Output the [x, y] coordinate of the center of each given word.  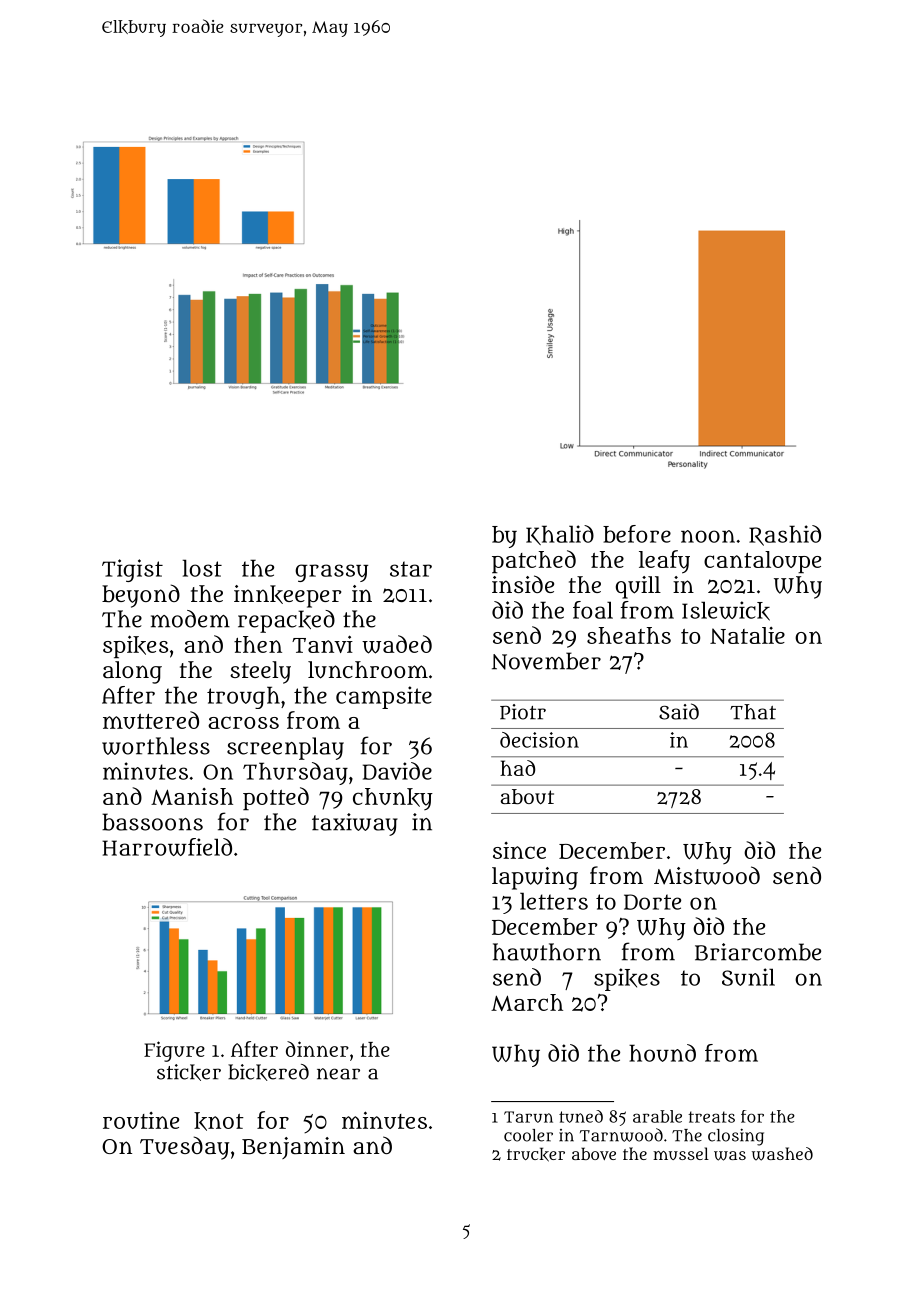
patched [534, 561]
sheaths [629, 635]
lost [202, 568]
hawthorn [547, 952]
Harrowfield [167, 847]
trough [243, 697]
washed [782, 1154]
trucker [536, 1154]
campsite [384, 697]
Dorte [652, 902]
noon [708, 536]
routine [141, 1120]
